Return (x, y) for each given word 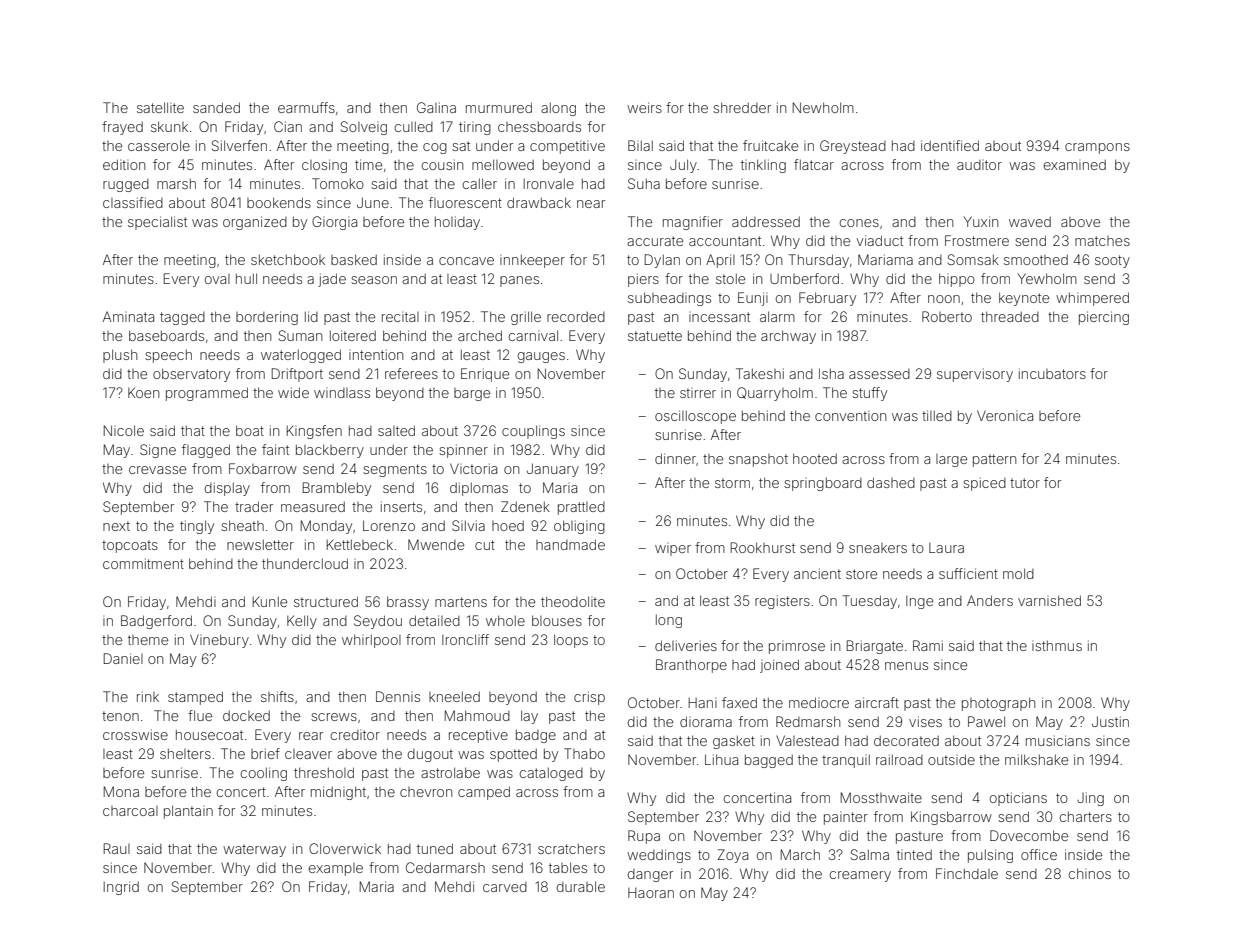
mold (1018, 573)
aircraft (877, 702)
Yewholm (1047, 278)
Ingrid (121, 888)
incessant (719, 317)
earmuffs (306, 107)
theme (148, 640)
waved (1030, 222)
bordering (267, 318)
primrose (797, 648)
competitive (567, 147)
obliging (579, 527)
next (116, 526)
